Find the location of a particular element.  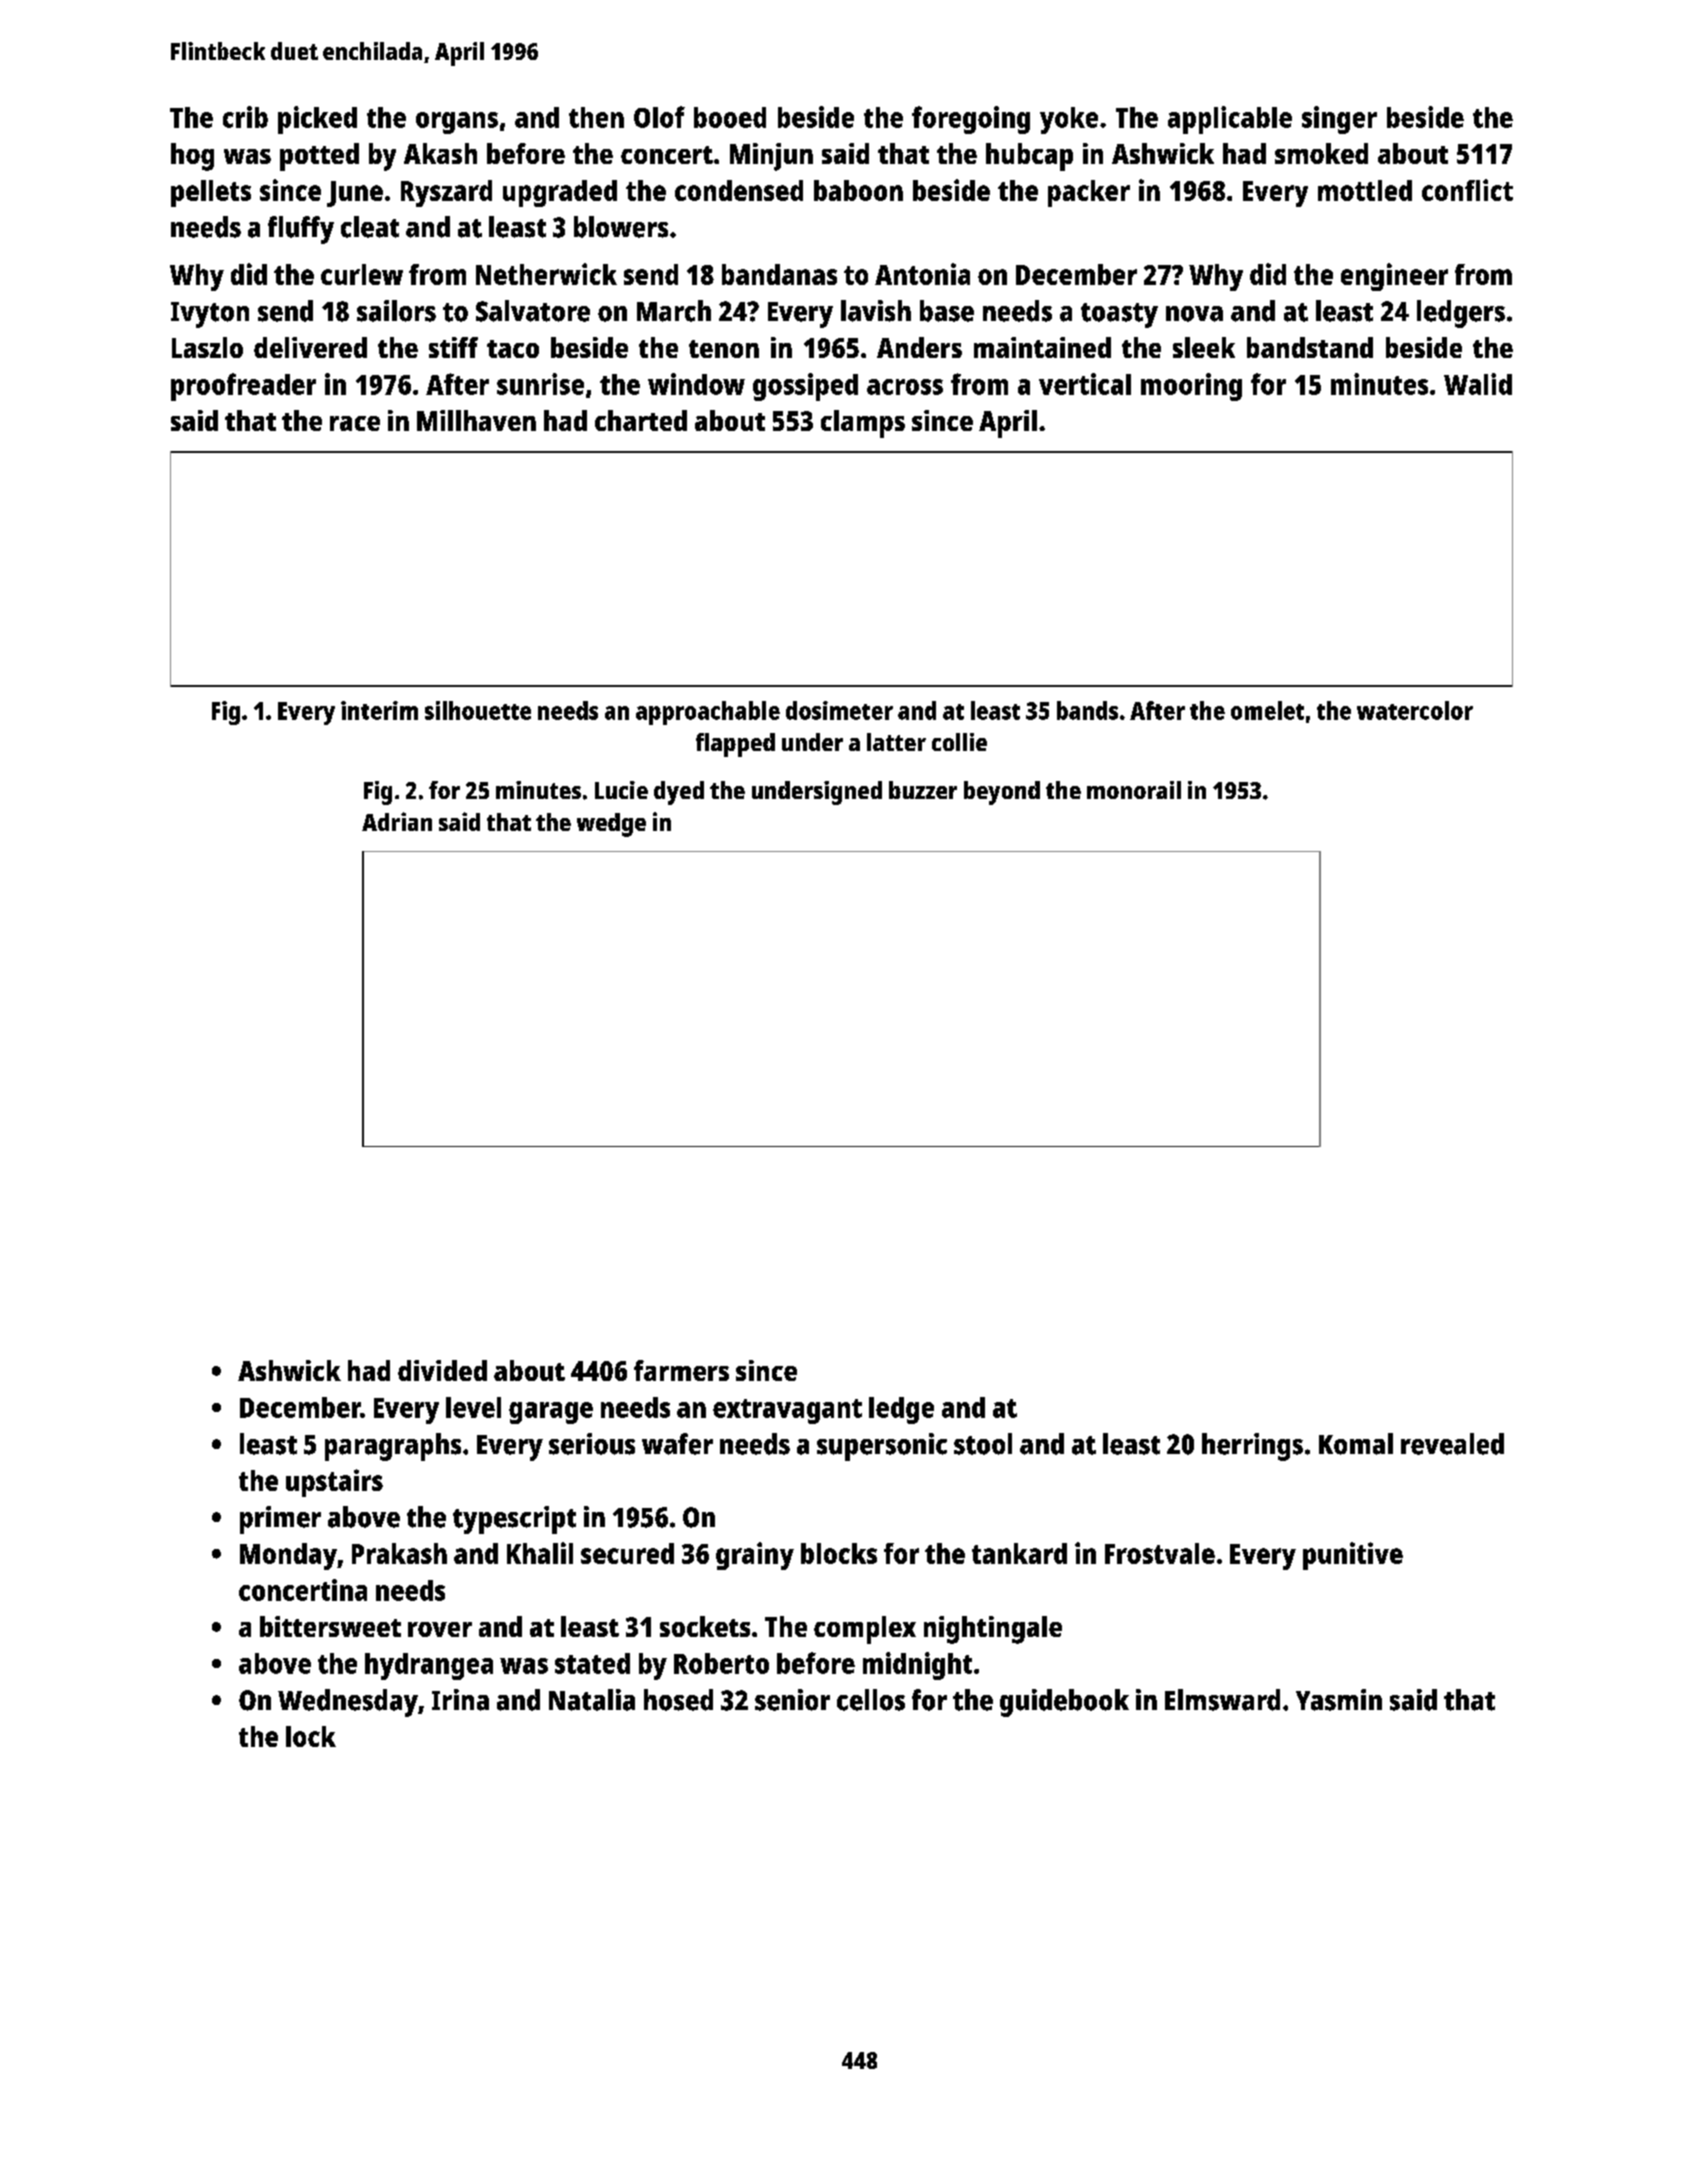

conflict is located at coordinates (1467, 190).
